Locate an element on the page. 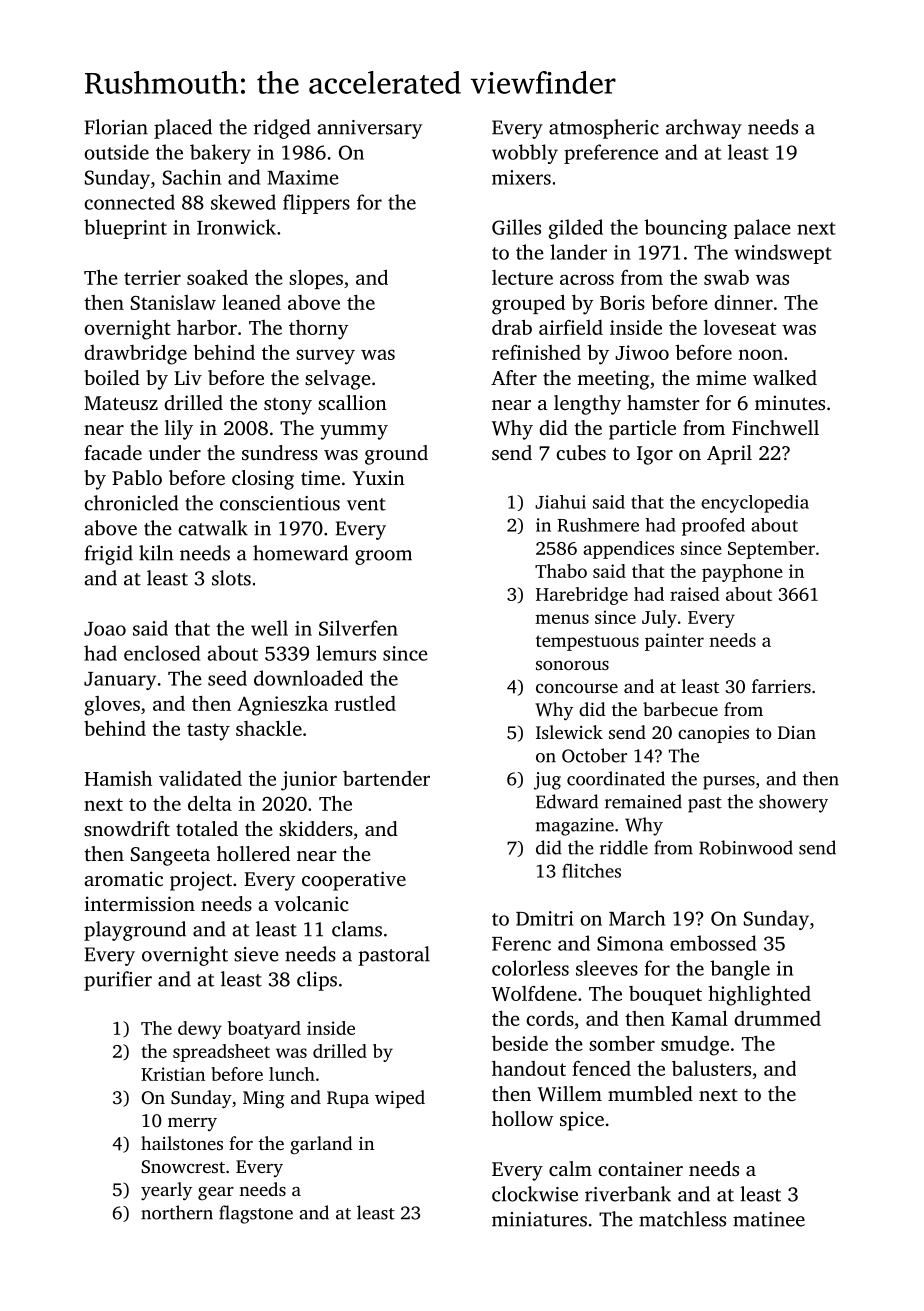 The height and width of the document is (1311, 924). boatyard is located at coordinates (264, 1030).
